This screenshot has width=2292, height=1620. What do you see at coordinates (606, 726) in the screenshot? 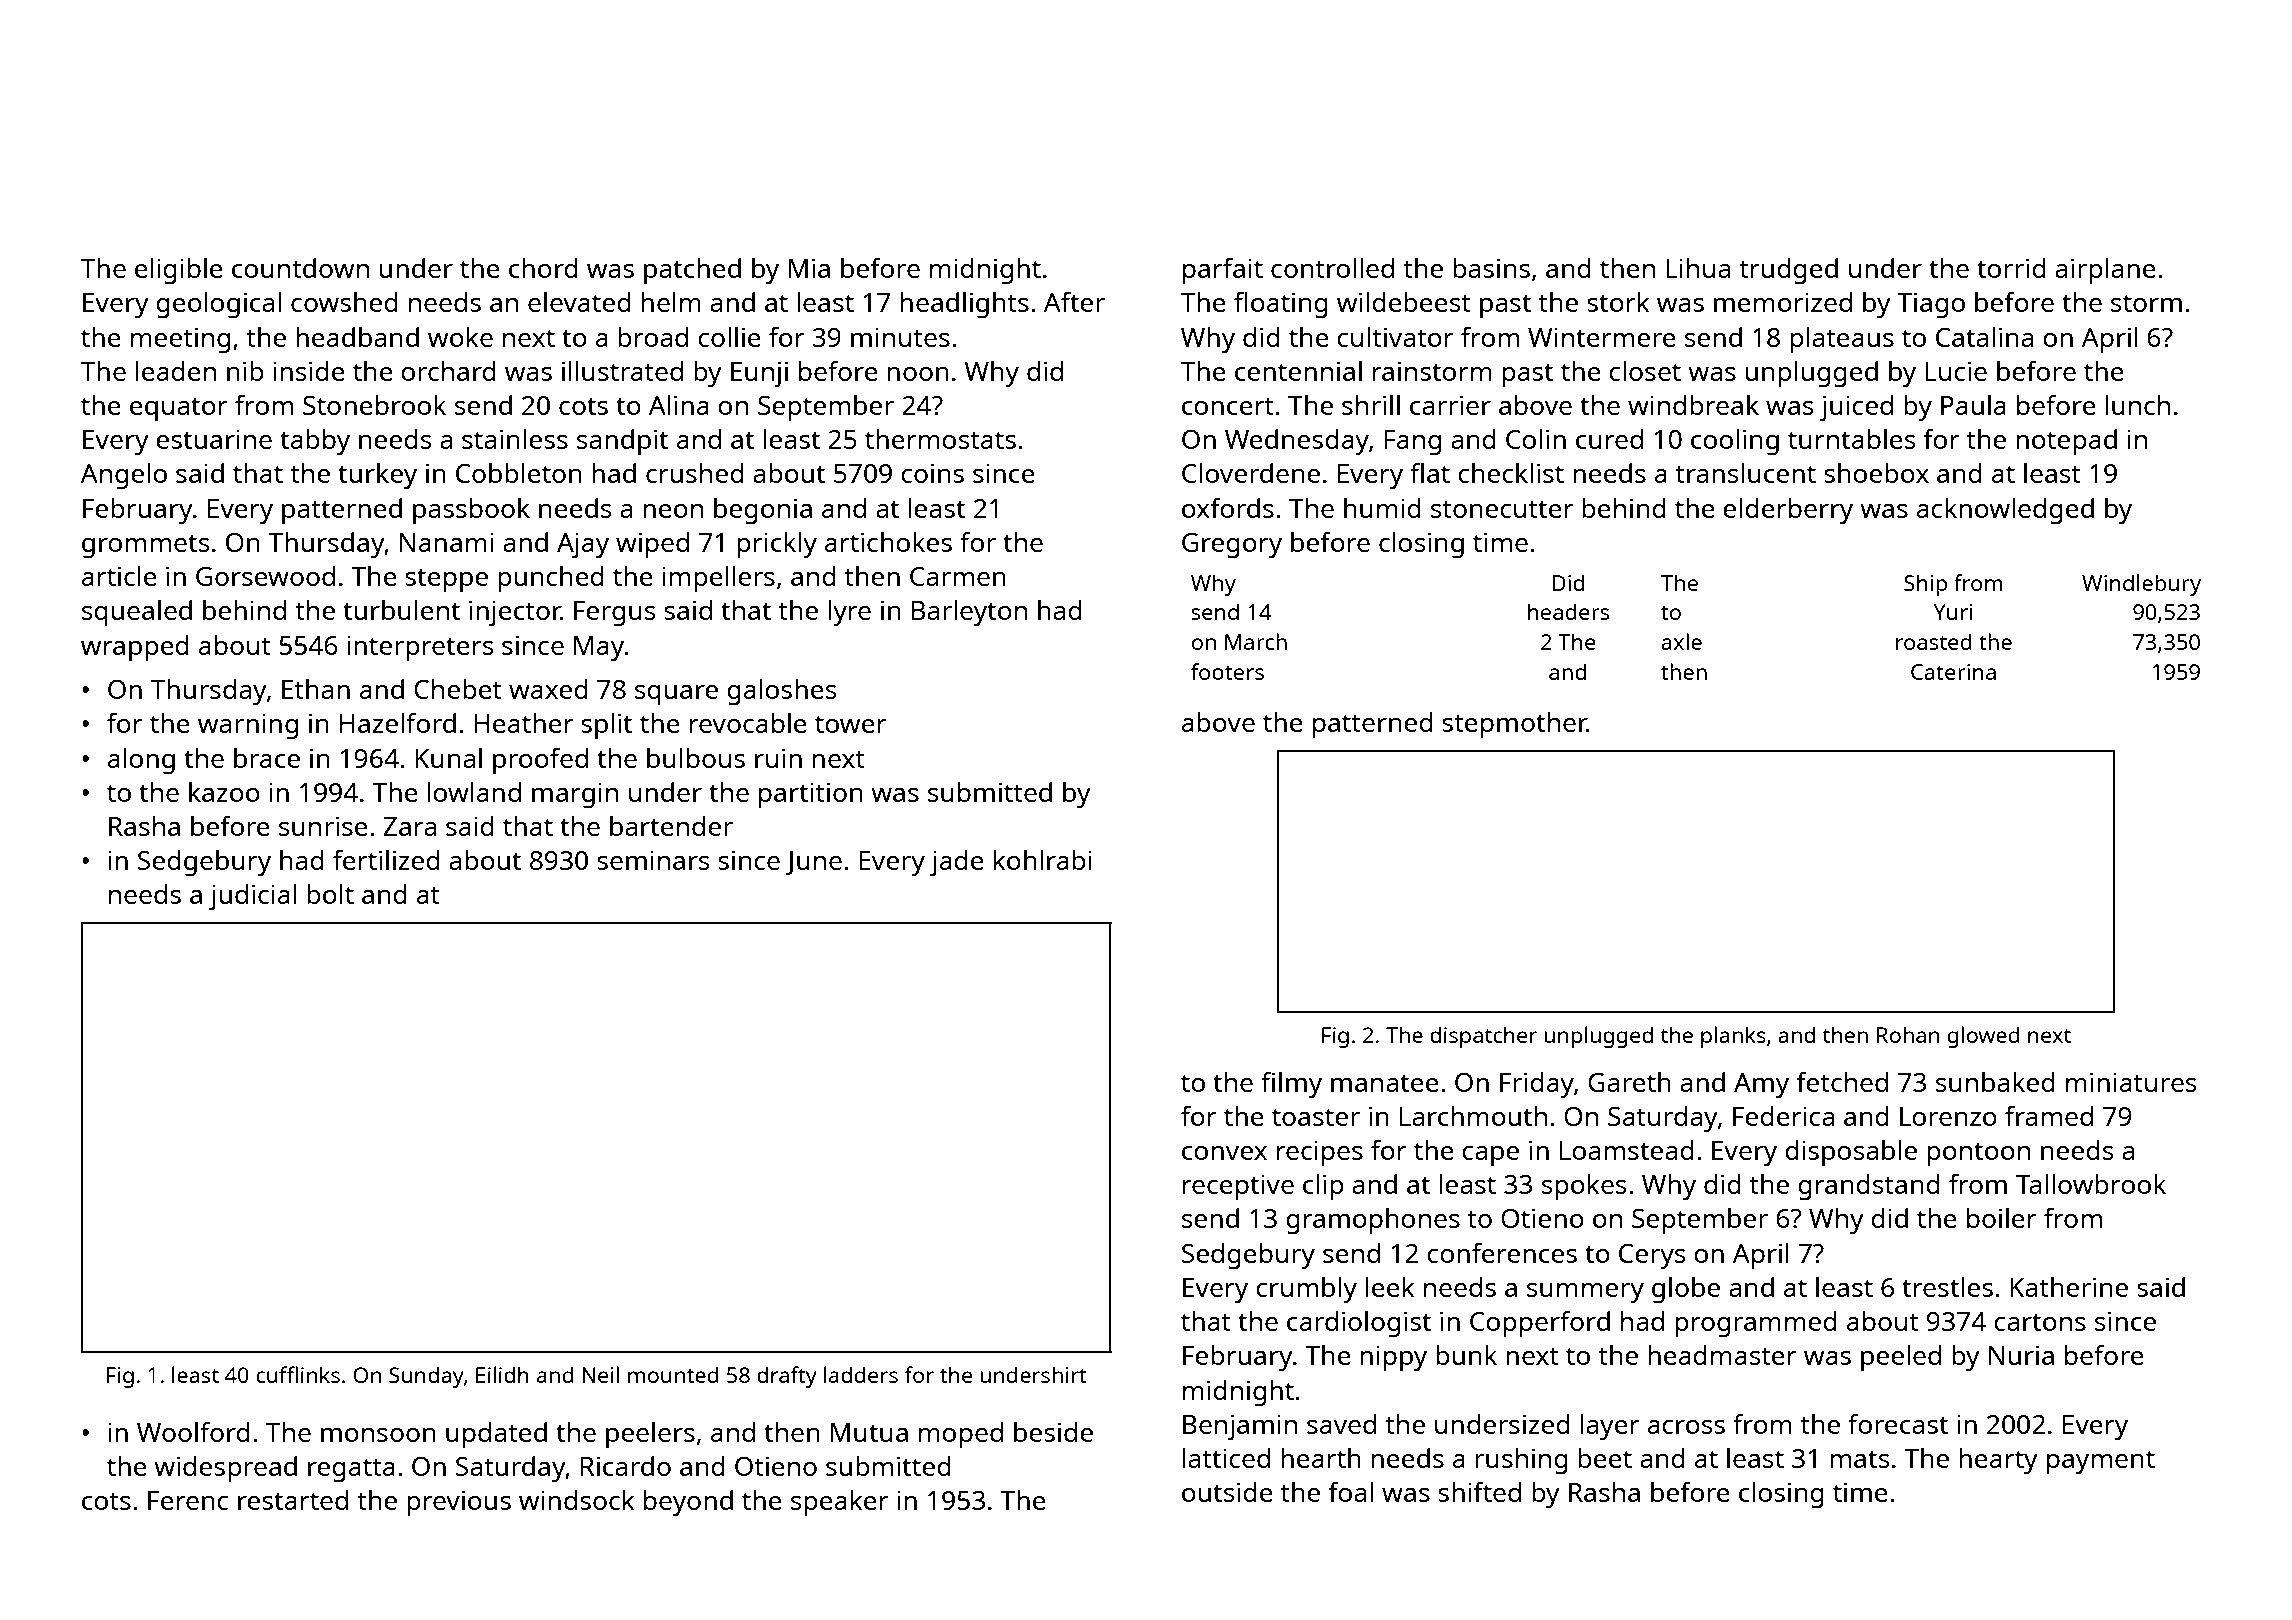
I see `split` at bounding box center [606, 726].
